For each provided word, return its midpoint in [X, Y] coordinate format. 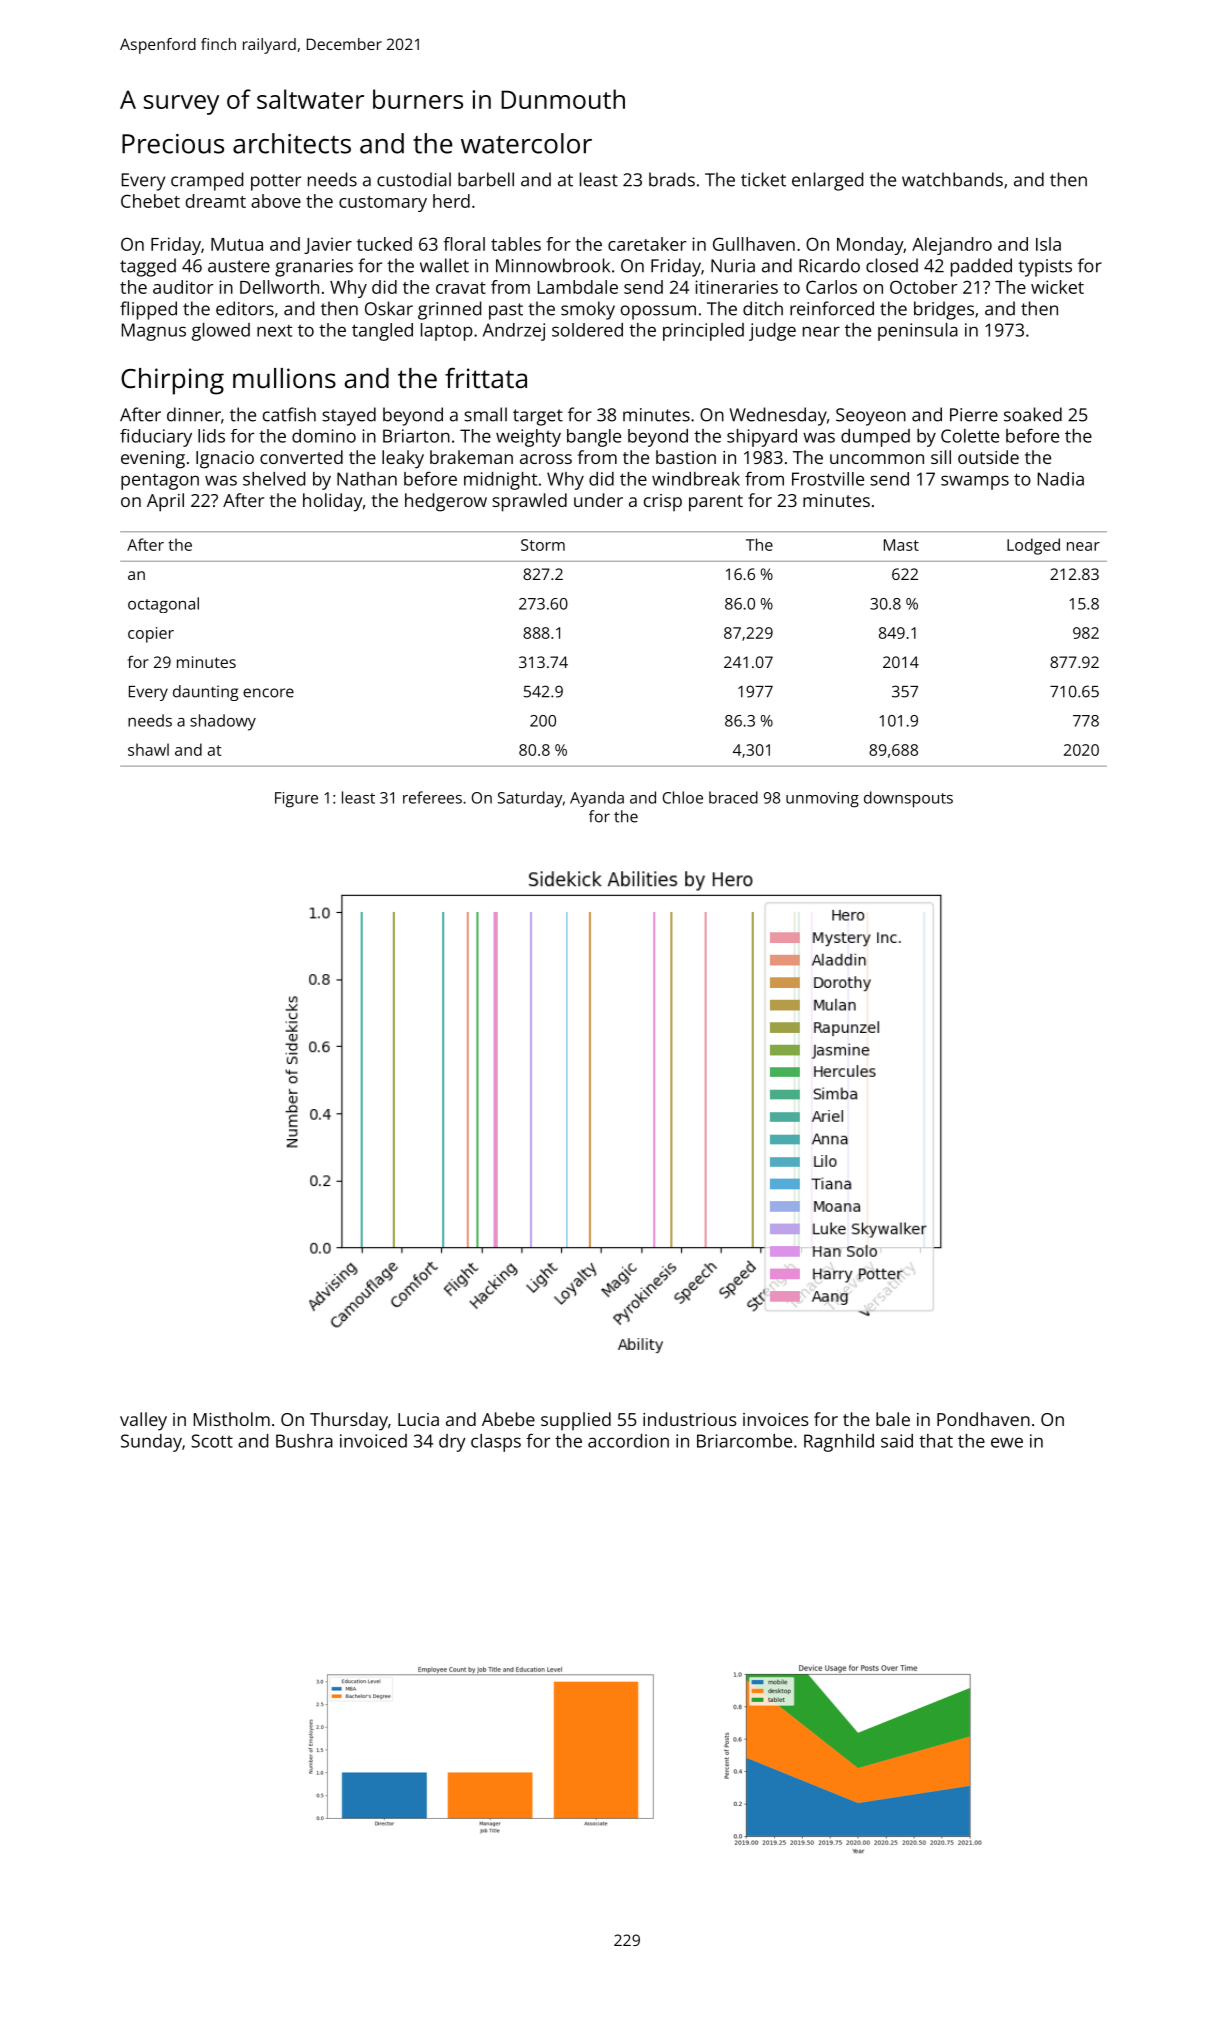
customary [383, 204]
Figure [296, 800]
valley [143, 1421]
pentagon [160, 482]
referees [432, 797]
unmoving [822, 800]
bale [893, 1419]
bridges [944, 310]
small [485, 414]
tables [516, 244]
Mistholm [232, 1419]
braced [733, 797]
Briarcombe [744, 1441]
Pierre [974, 415]
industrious [690, 1419]
